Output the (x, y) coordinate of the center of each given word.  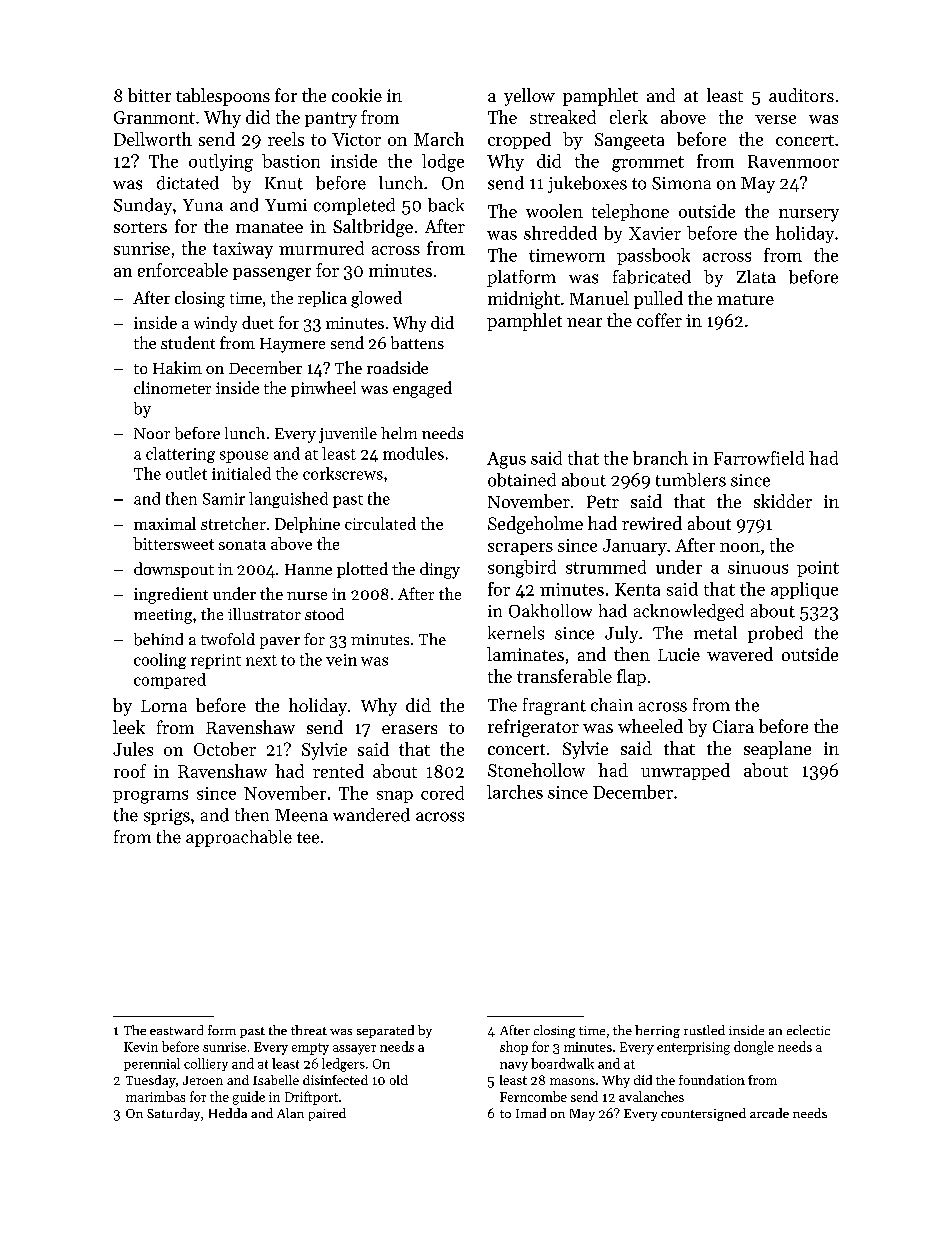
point (818, 569)
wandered (371, 815)
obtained (522, 480)
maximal (165, 523)
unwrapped (685, 771)
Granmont (154, 117)
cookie (357, 95)
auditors (801, 95)
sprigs (167, 817)
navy (514, 1066)
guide (249, 1098)
